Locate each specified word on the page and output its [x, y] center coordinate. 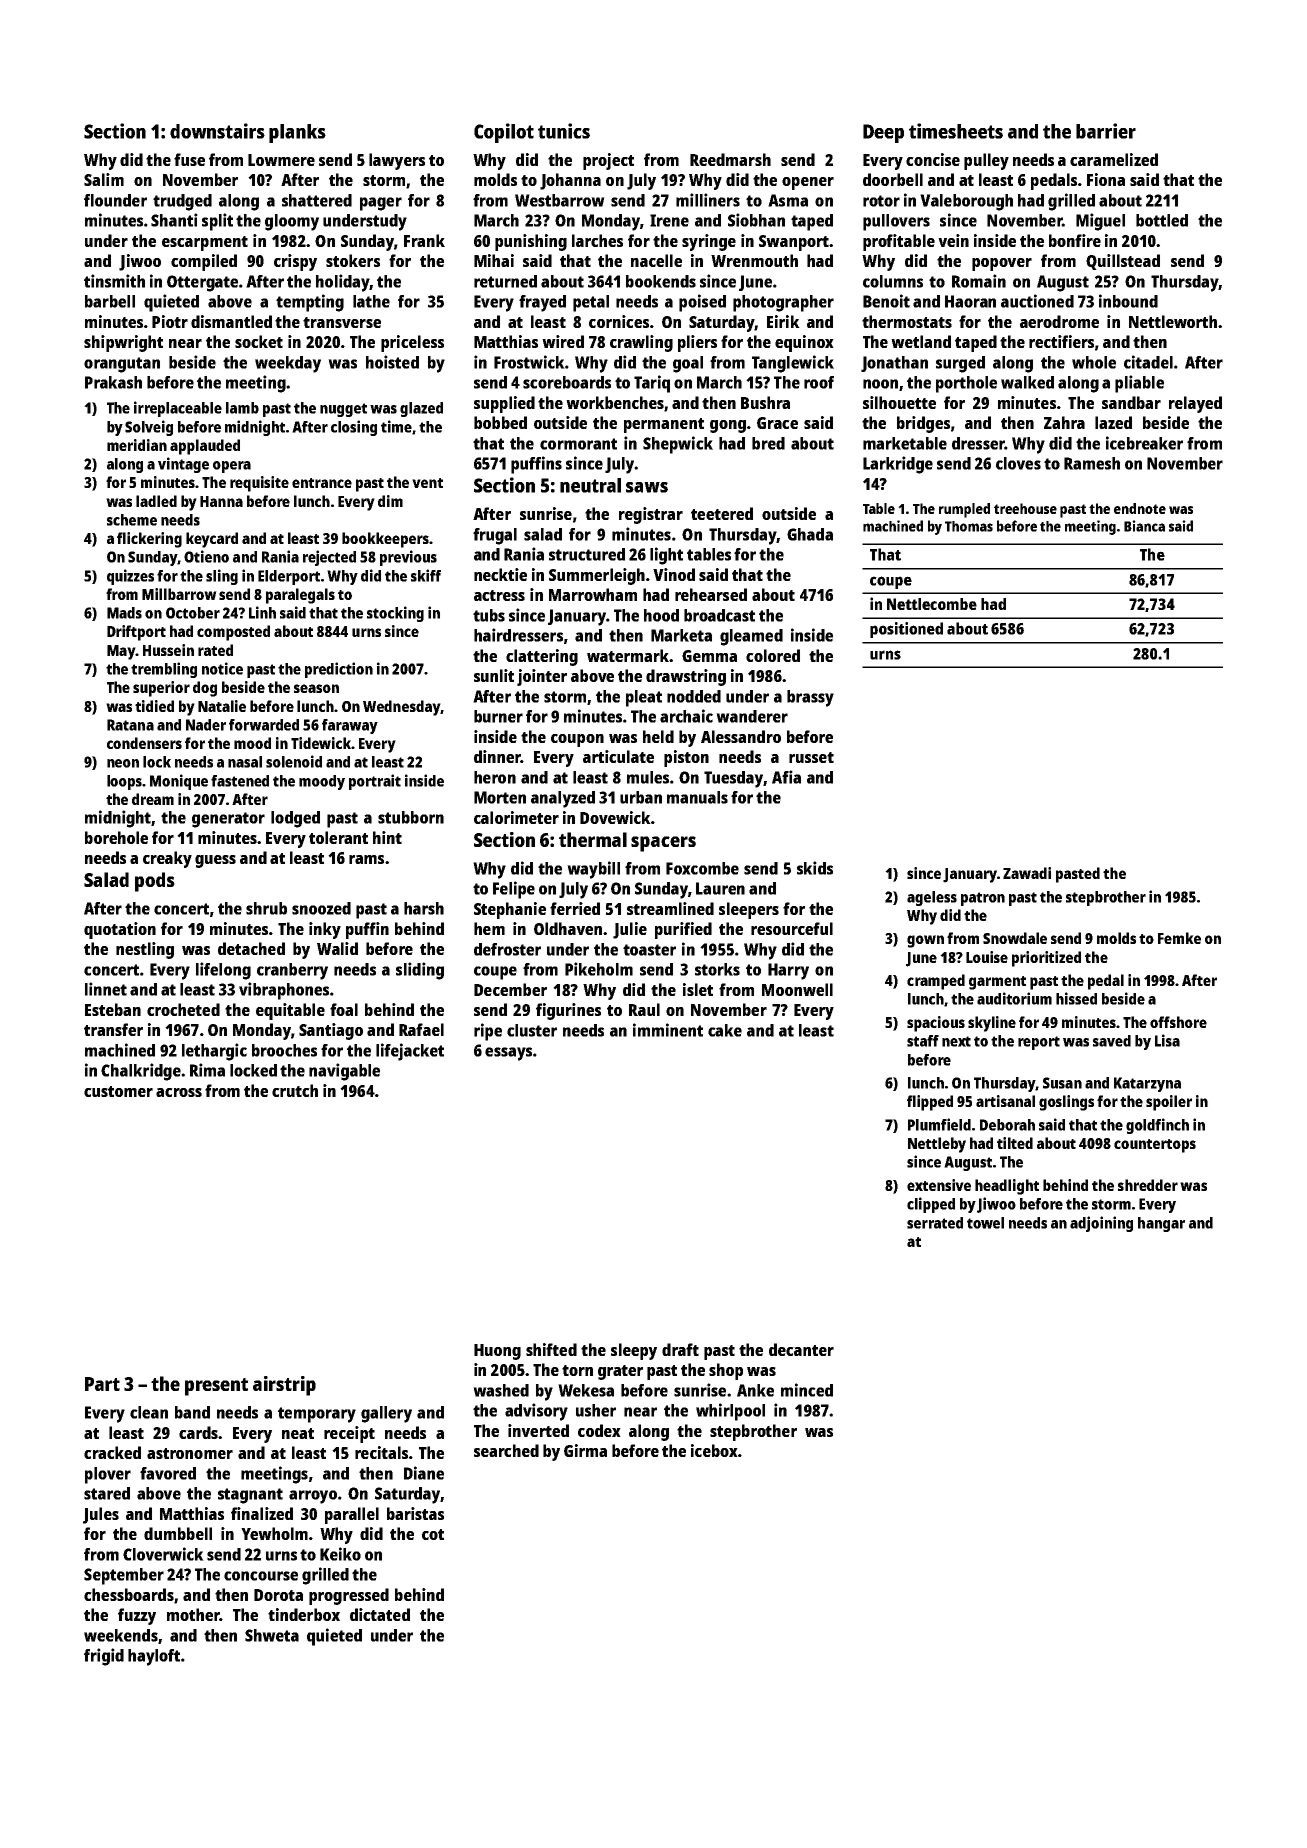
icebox [714, 1450]
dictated [380, 1614]
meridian [137, 445]
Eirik [783, 321]
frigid [104, 1657]
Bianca [1144, 526]
